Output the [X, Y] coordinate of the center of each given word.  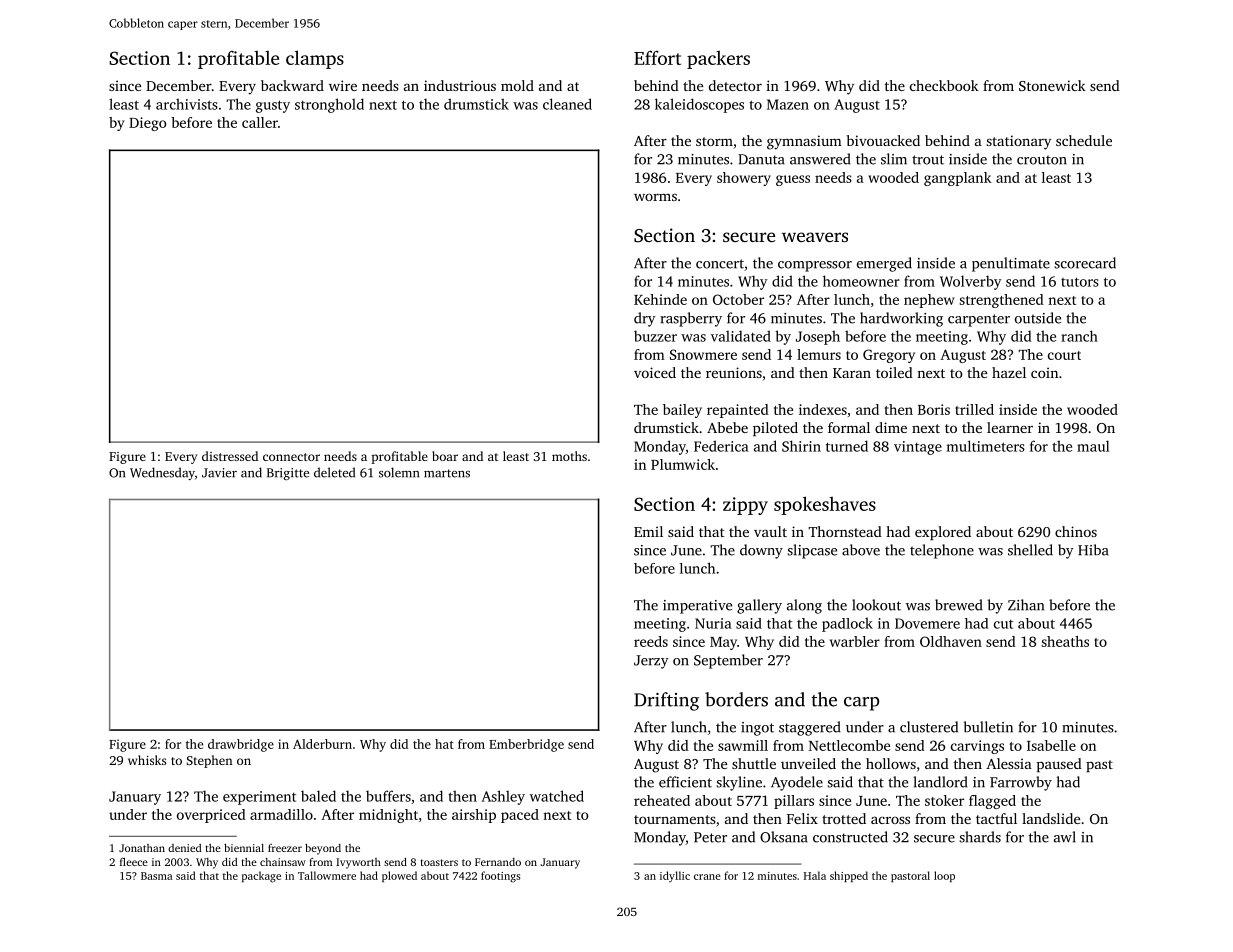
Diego [148, 124]
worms [655, 197]
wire [343, 85]
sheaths [1065, 641]
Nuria [713, 623]
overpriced [211, 816]
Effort [657, 57]
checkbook [944, 85]
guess [793, 180]
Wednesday [162, 473]
